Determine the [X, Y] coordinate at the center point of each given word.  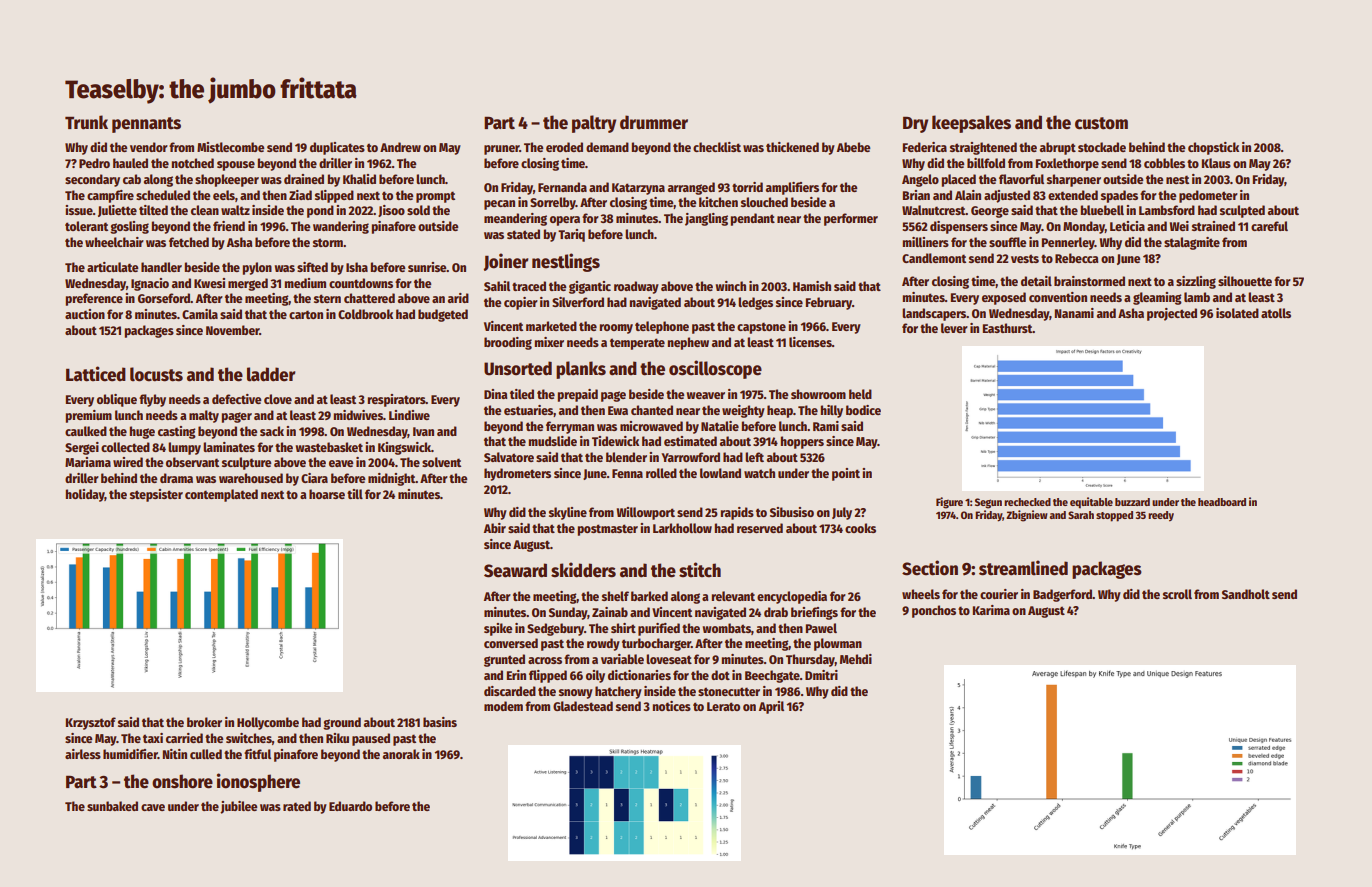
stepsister [156, 495]
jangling [706, 219]
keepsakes [971, 124]
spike [498, 629]
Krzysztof [91, 723]
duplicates [337, 148]
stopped [1114, 516]
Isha [357, 267]
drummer [654, 122]
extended [1073, 195]
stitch [700, 570]
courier [999, 594]
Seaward [515, 570]
